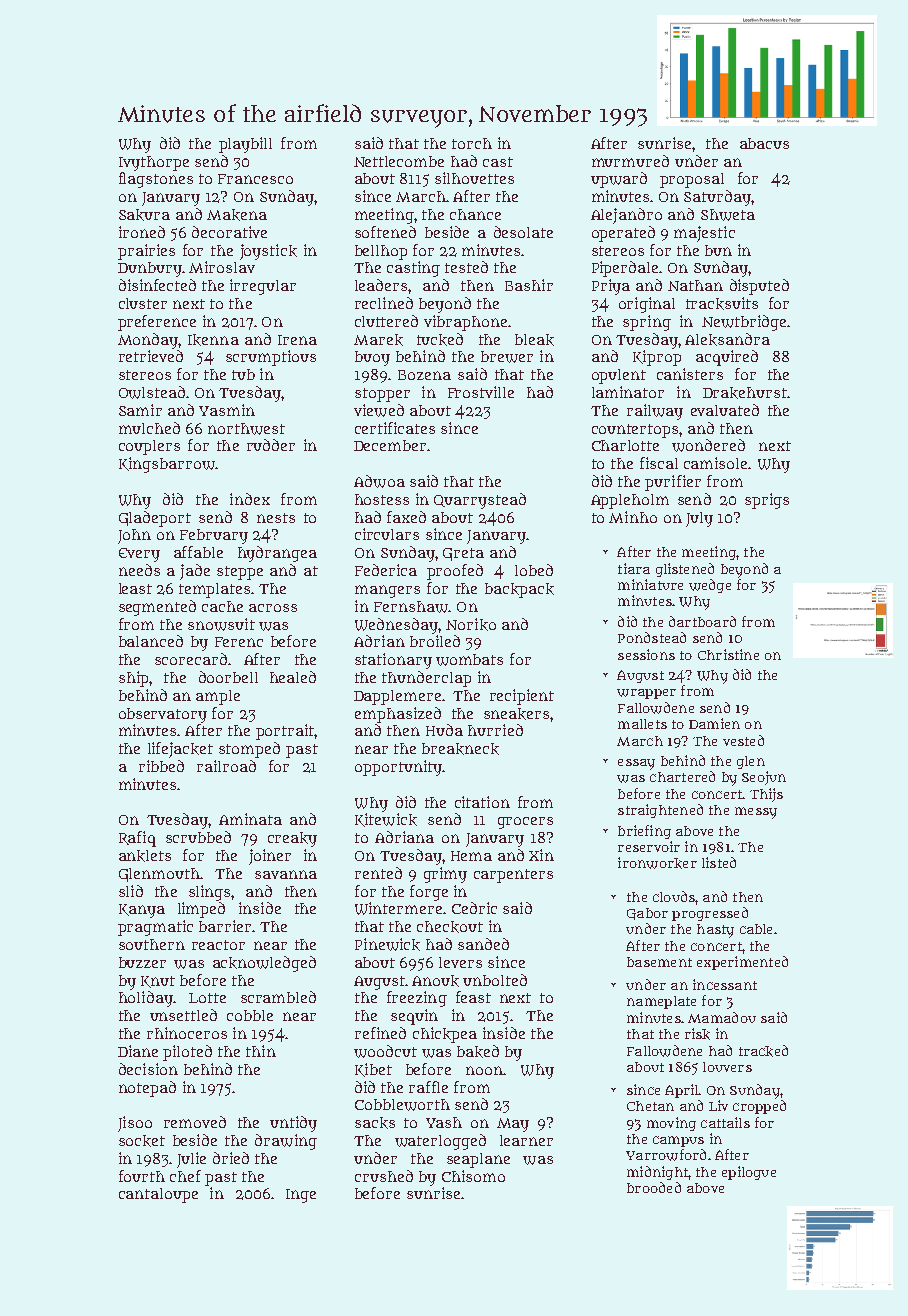 Image resolution: width=908 pixels, height=1316 pixels. What do you see at coordinates (472, 143) in the screenshot?
I see `torch` at bounding box center [472, 143].
